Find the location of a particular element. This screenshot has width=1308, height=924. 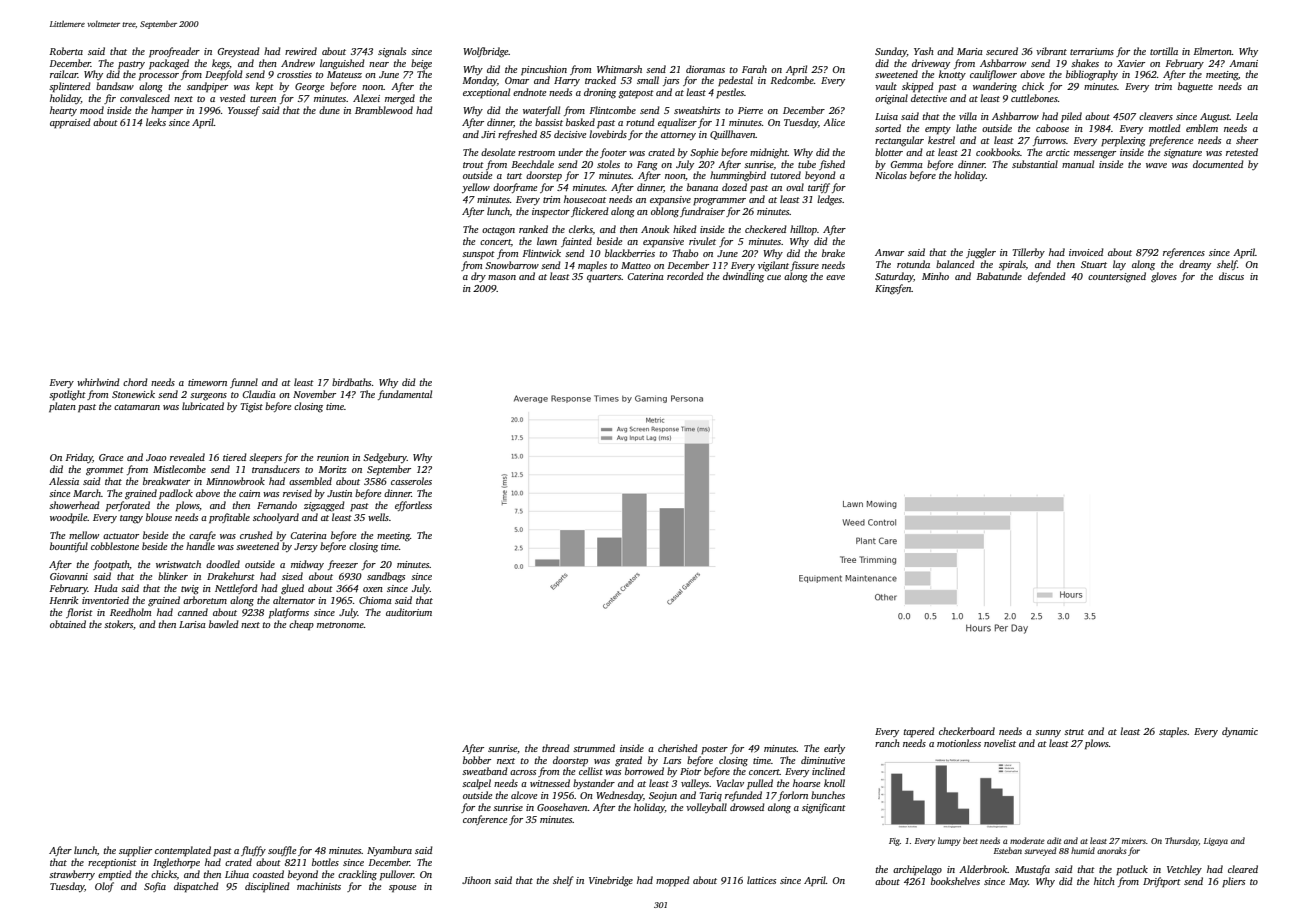

vibrant is located at coordinates (1051, 51).
